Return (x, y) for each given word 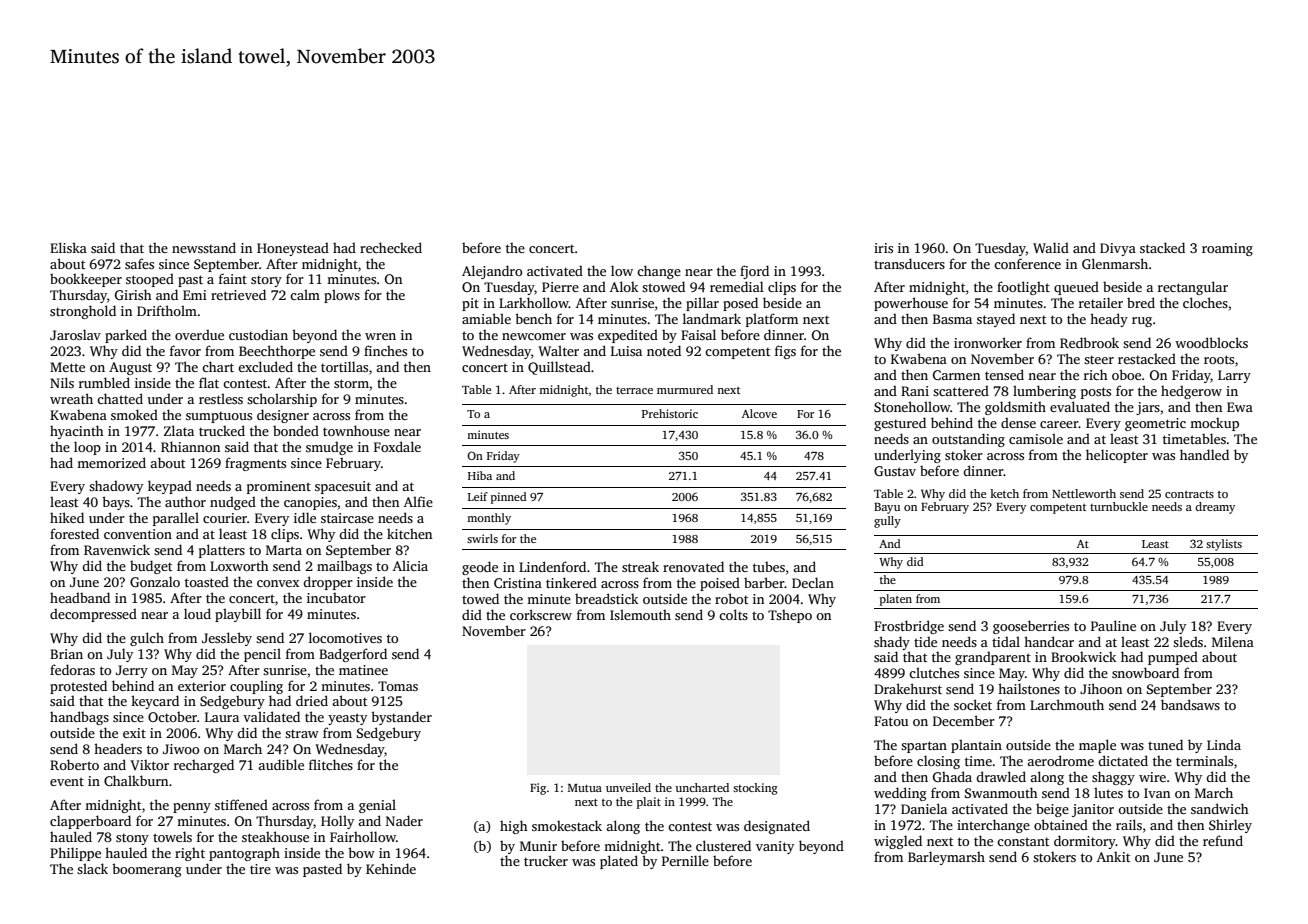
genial (377, 806)
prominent (279, 487)
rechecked (391, 247)
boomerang (147, 870)
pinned (509, 498)
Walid (1051, 247)
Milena (1233, 641)
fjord (754, 272)
